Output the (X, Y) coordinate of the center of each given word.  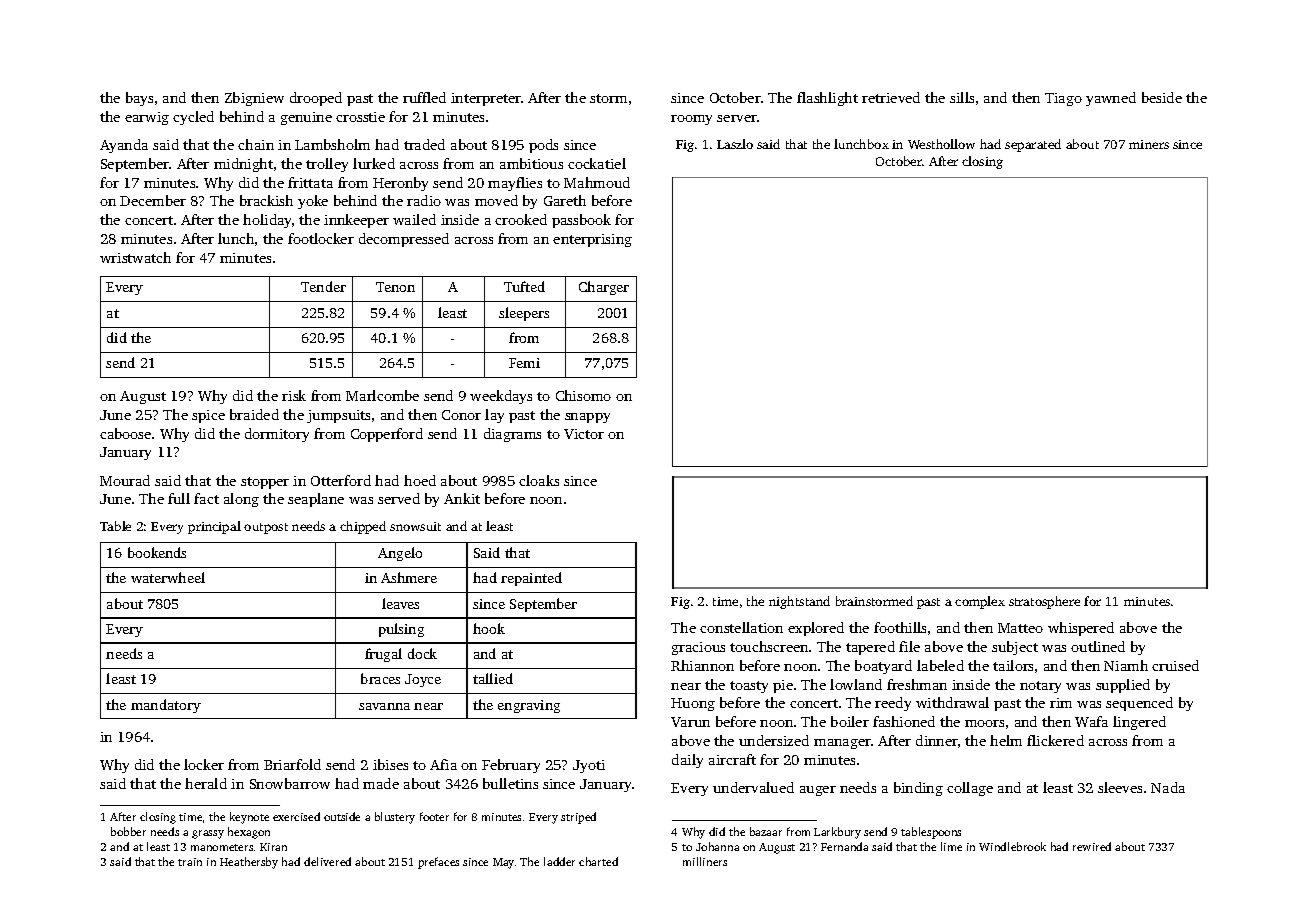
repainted (531, 579)
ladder (559, 861)
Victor (584, 434)
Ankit (462, 498)
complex (980, 602)
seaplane (316, 500)
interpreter (486, 99)
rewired (1092, 846)
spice (208, 416)
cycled (193, 118)
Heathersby (249, 863)
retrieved (891, 97)
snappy (587, 418)
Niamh (1126, 665)
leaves (400, 603)
